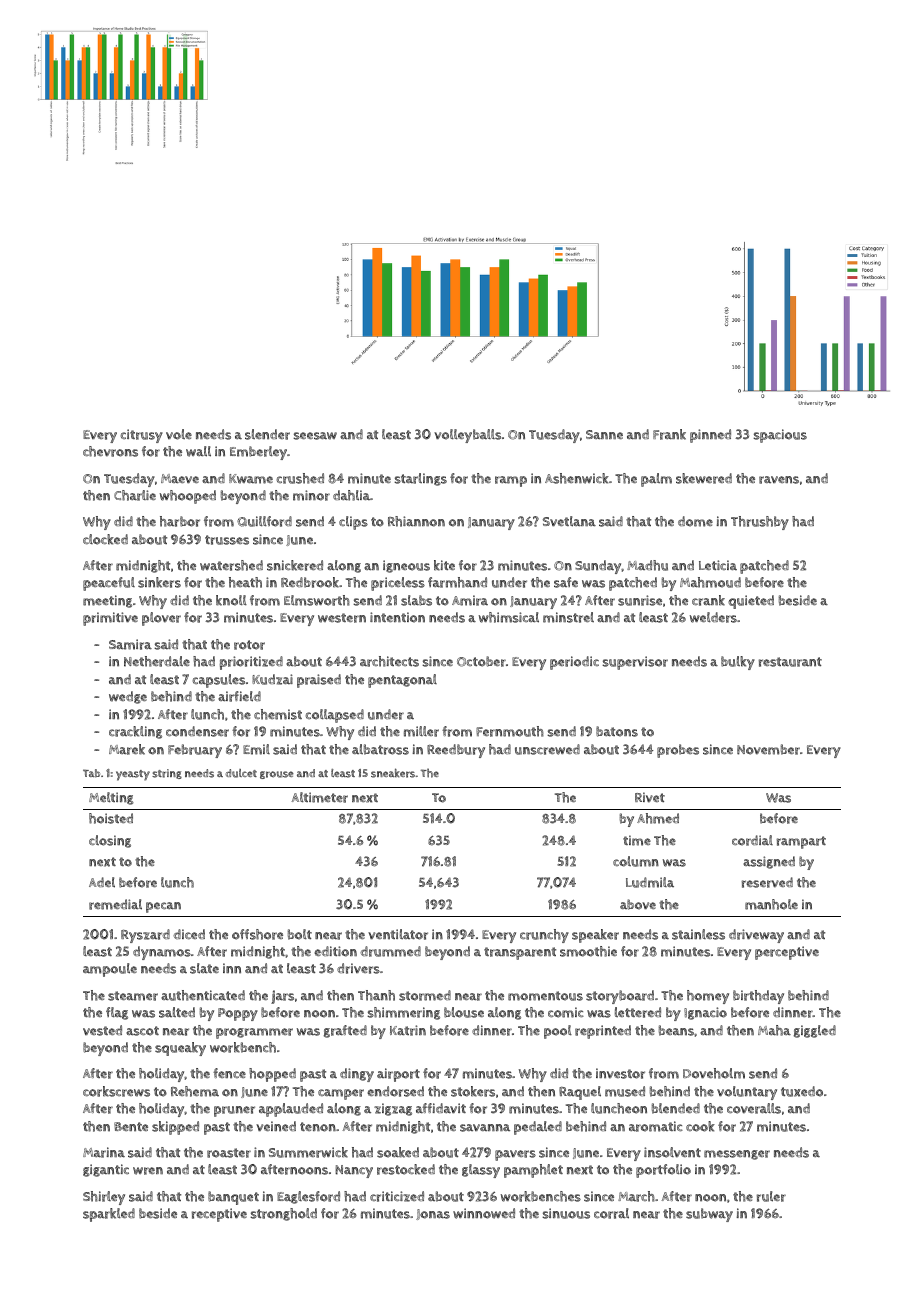 The height and width of the screenshot is (1308, 924). I want to click on perceptive, so click(787, 953).
